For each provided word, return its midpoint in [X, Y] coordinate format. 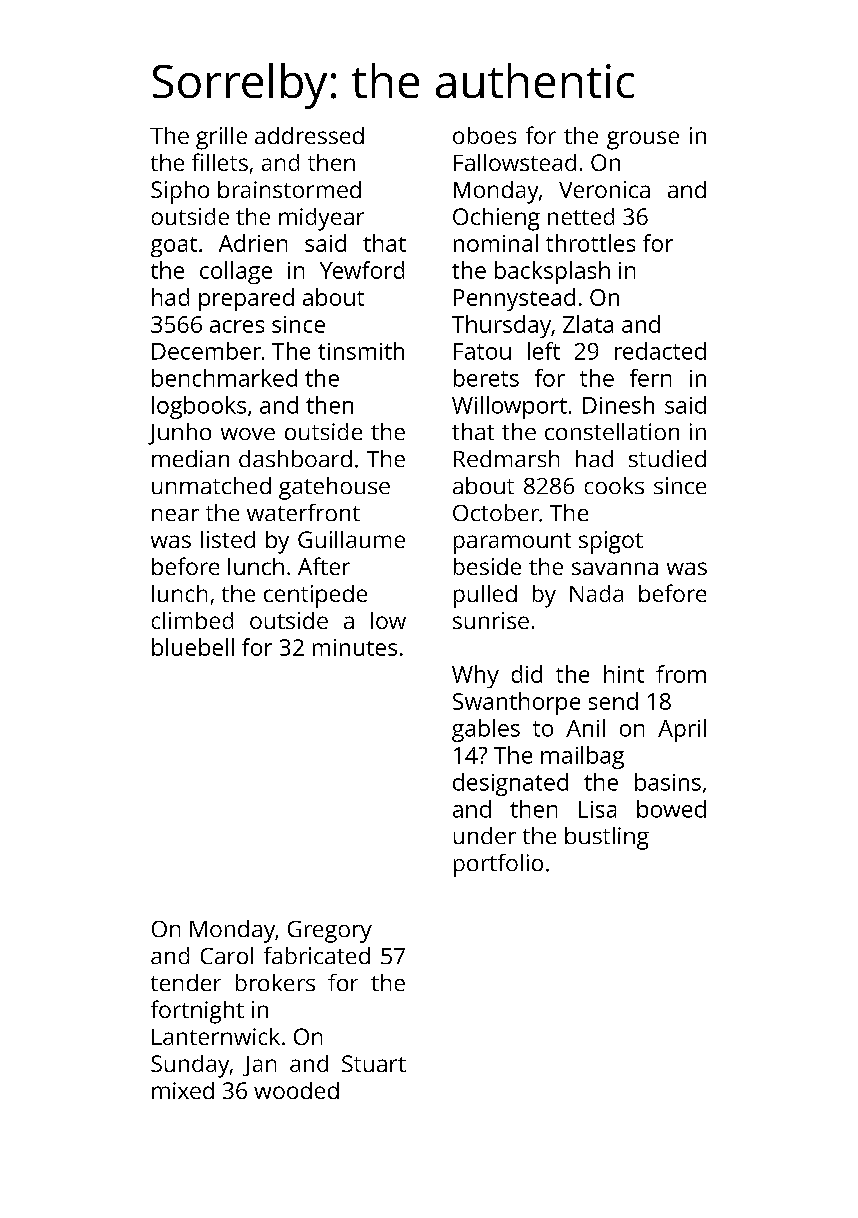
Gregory [330, 932]
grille [221, 138]
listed [228, 539]
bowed [671, 809]
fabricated [317, 955]
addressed [309, 135]
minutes [355, 647]
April [682, 730]
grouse [643, 140]
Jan [259, 1066]
